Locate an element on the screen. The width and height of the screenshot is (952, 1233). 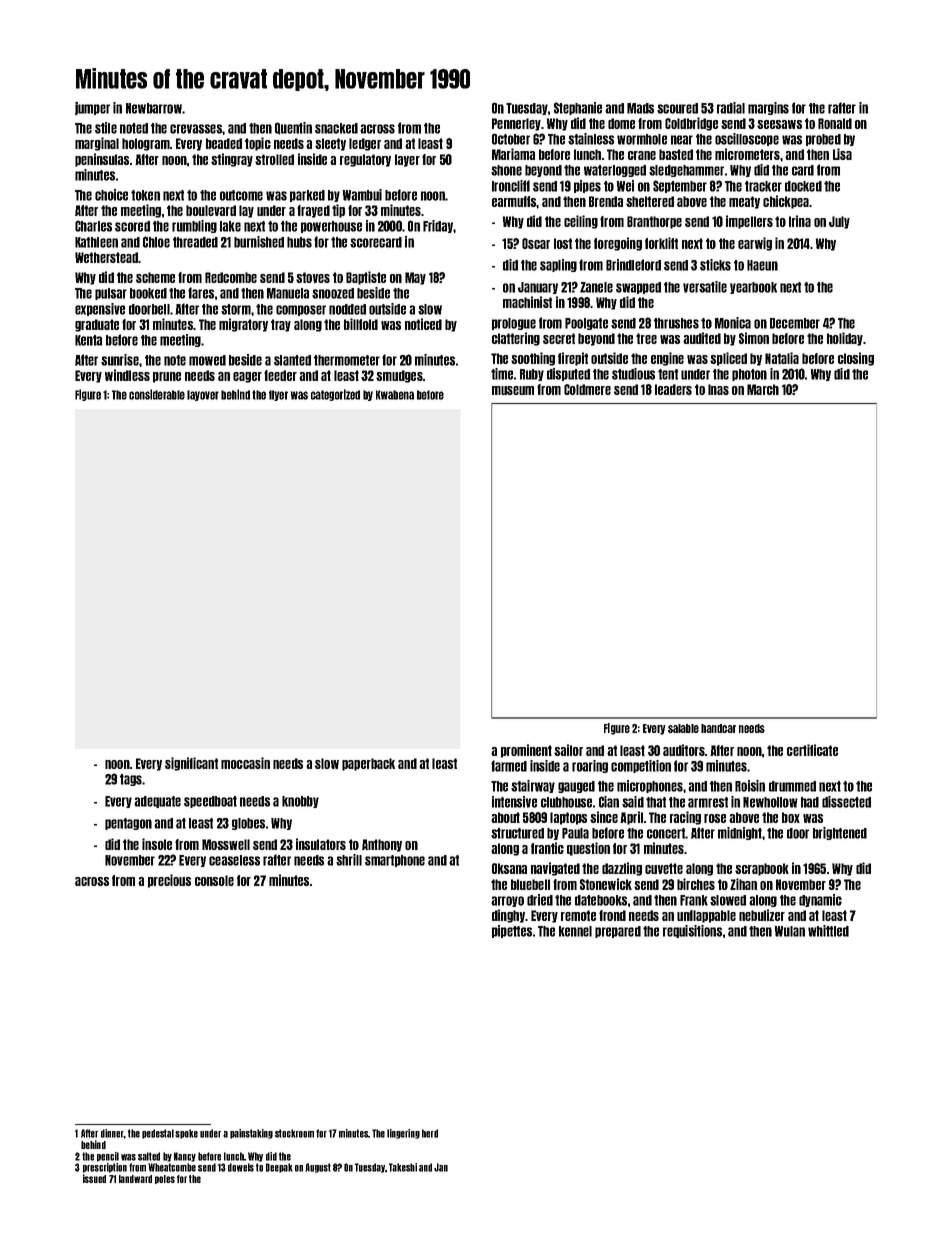
requisitions is located at coordinates (692, 931).
